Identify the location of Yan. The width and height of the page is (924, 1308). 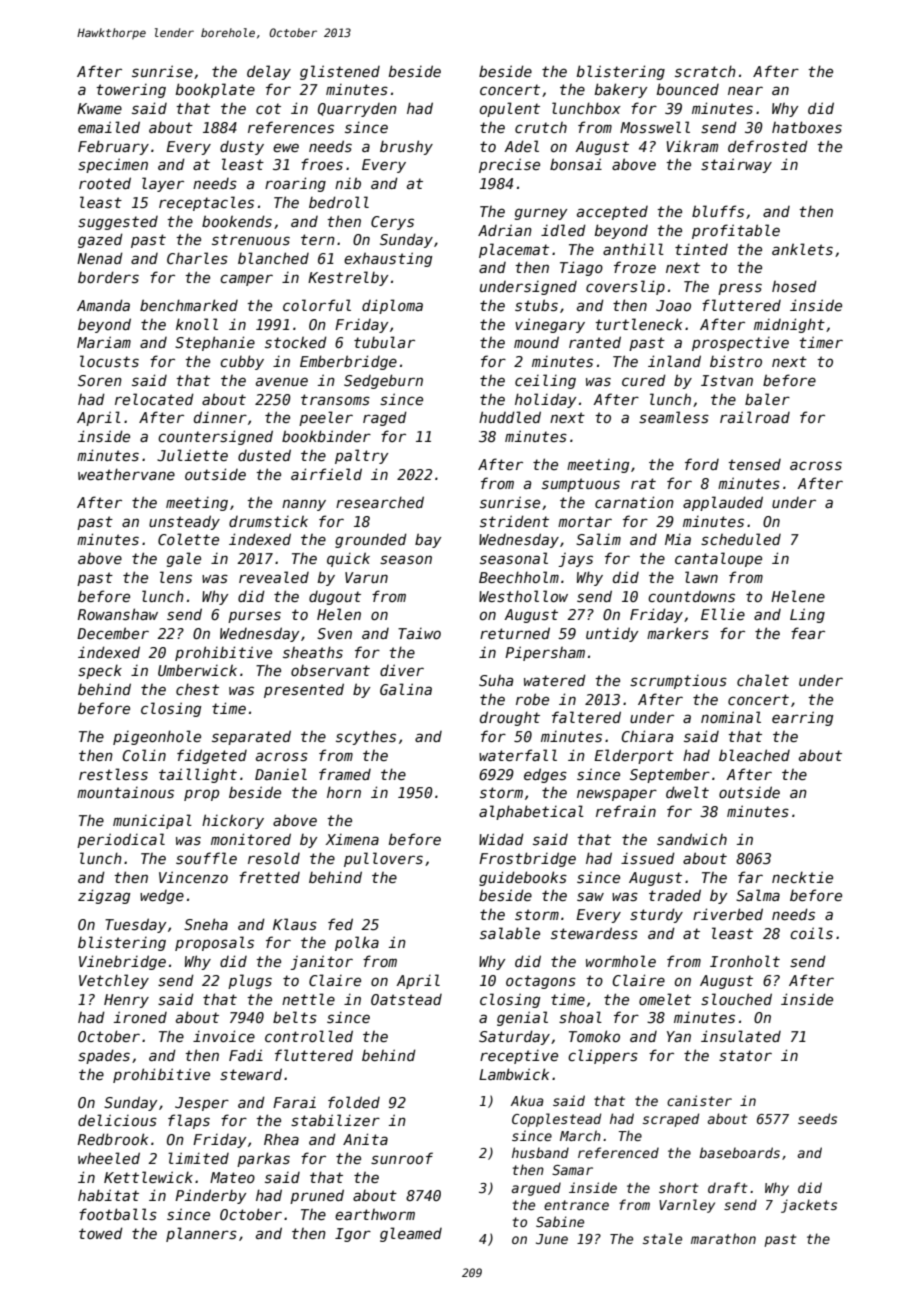
(679, 1036).
